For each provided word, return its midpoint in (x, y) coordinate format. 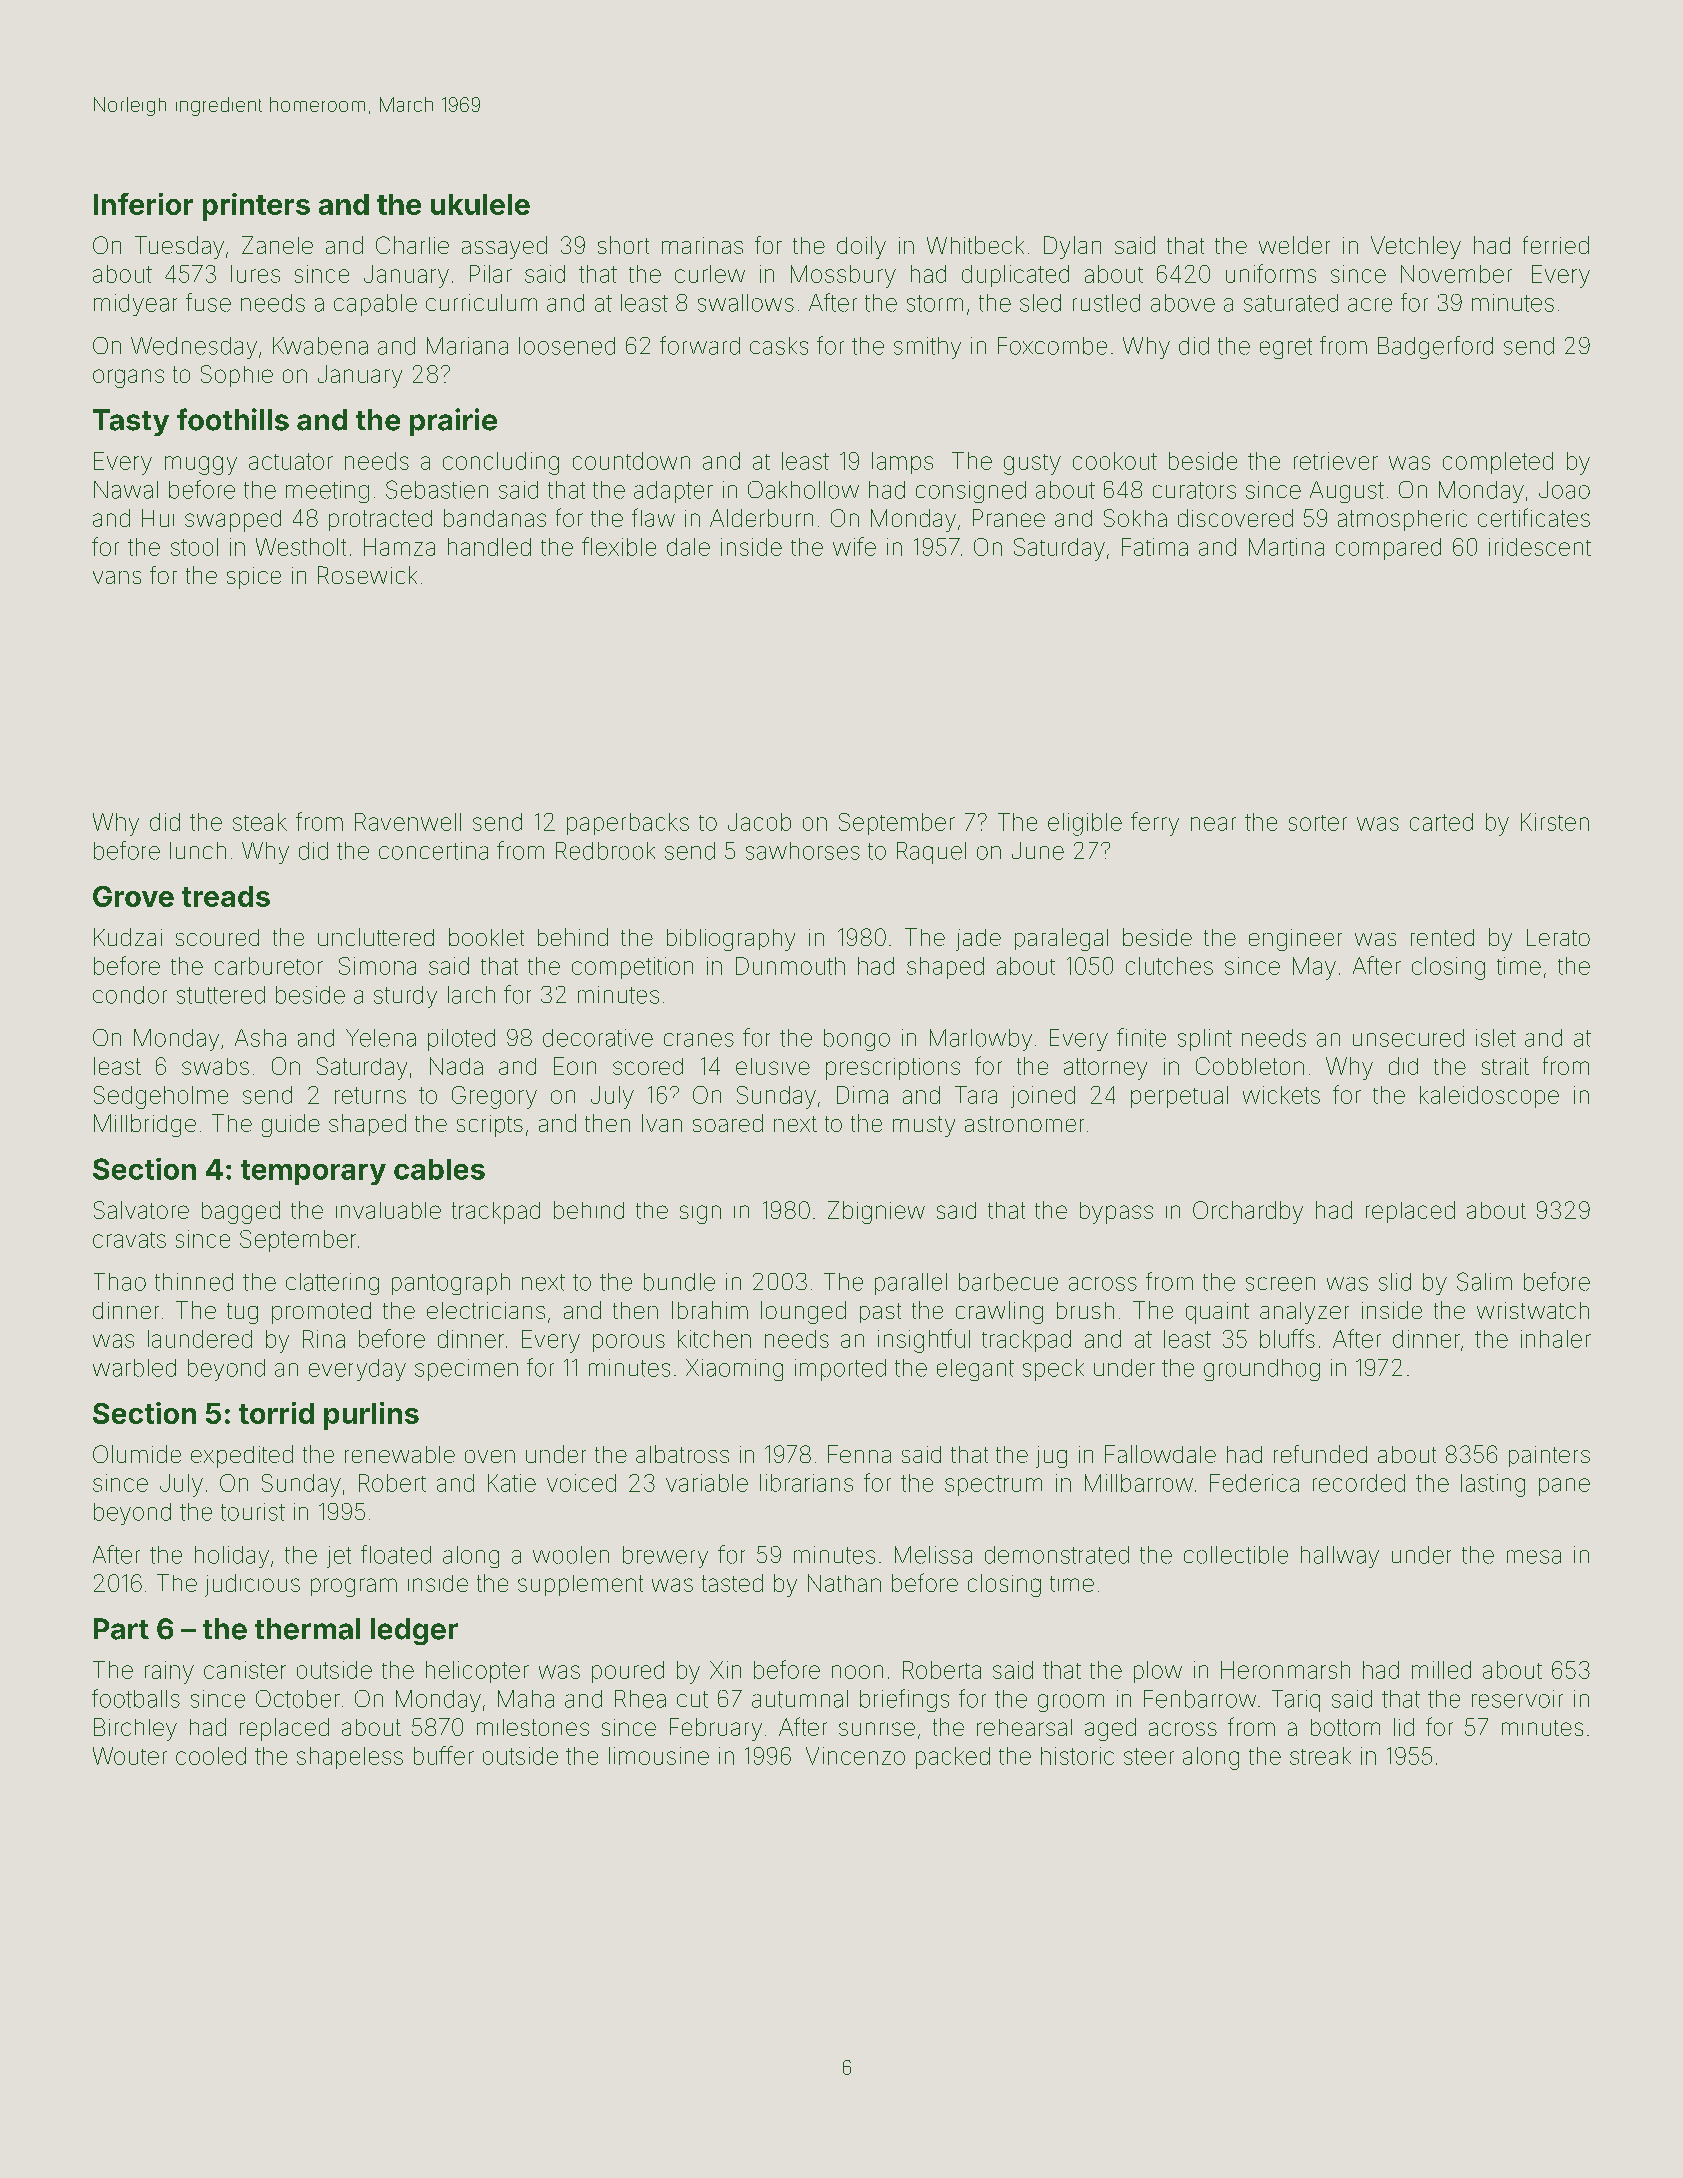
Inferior (143, 204)
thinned (194, 1282)
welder (1294, 245)
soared (728, 1123)
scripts (490, 1126)
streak (1320, 1756)
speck (1053, 1370)
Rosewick (367, 575)
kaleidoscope (1489, 1097)
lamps (902, 463)
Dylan (1072, 247)
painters (1549, 1456)
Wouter (130, 1756)
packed (953, 1758)
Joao (1564, 490)
